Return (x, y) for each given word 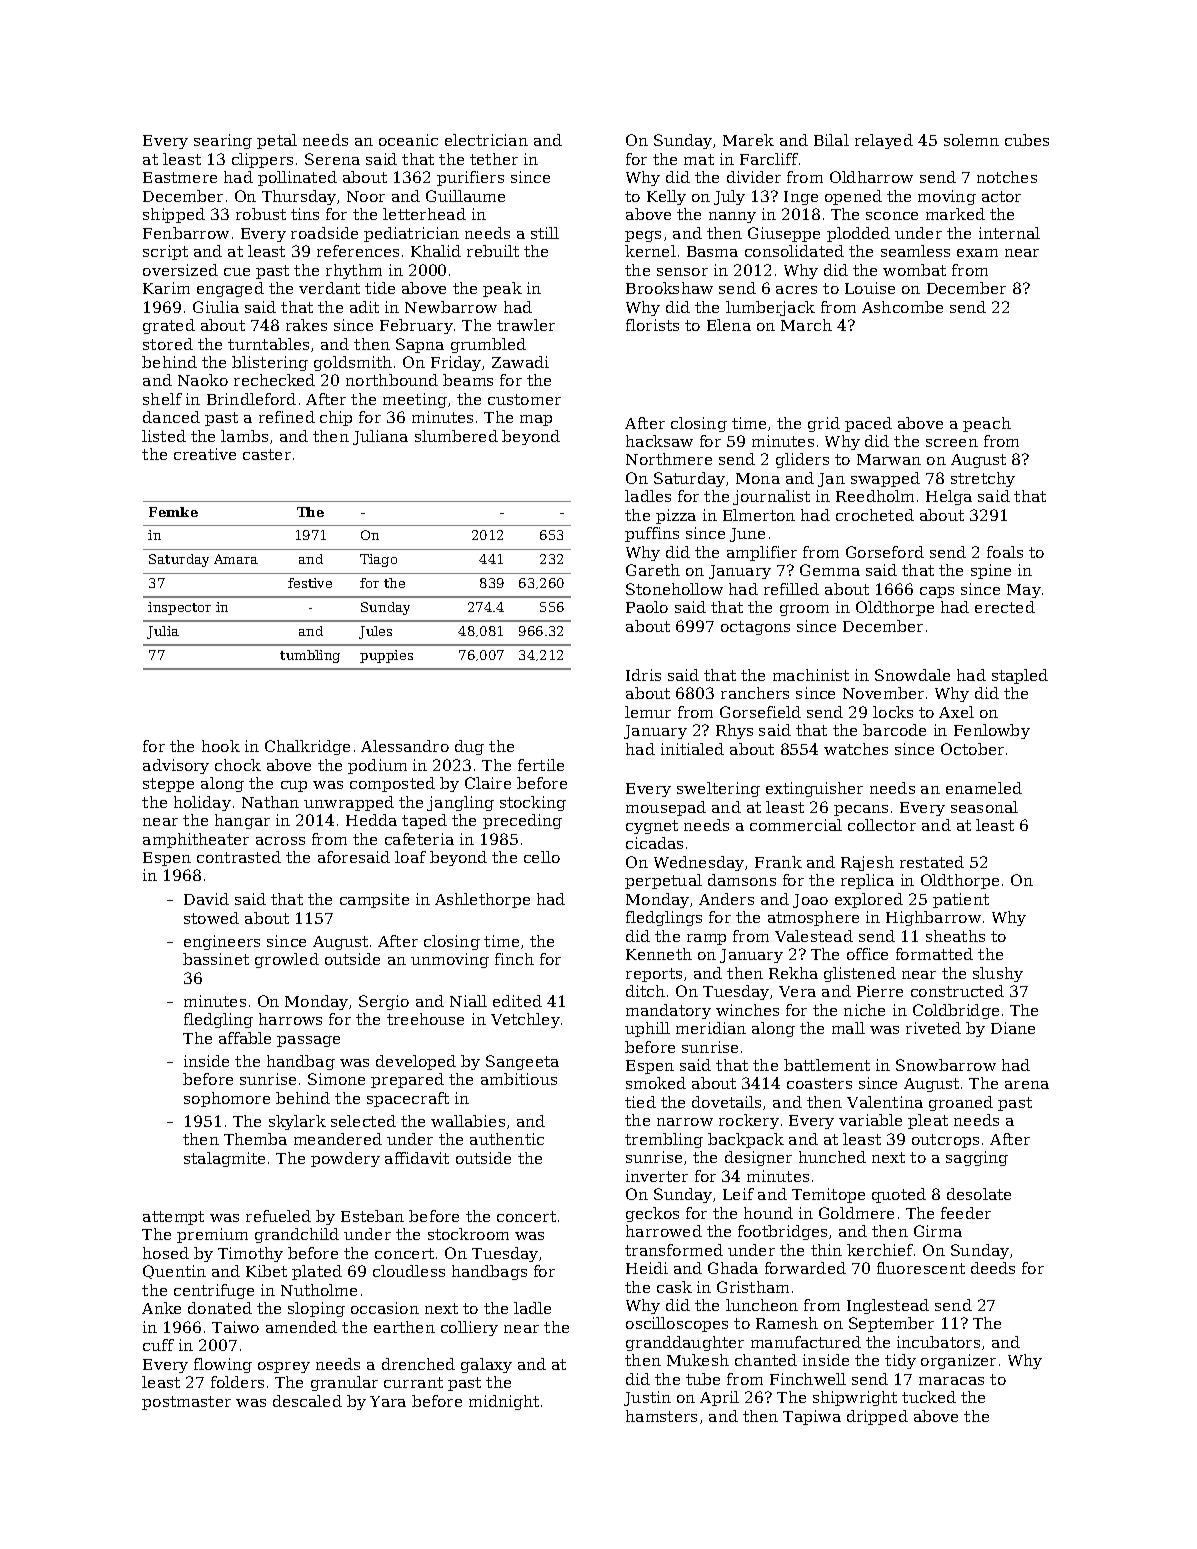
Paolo (647, 607)
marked (955, 214)
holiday (202, 803)
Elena (729, 325)
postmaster (186, 1403)
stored (168, 344)
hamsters (661, 1416)
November (883, 693)
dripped (877, 1417)
